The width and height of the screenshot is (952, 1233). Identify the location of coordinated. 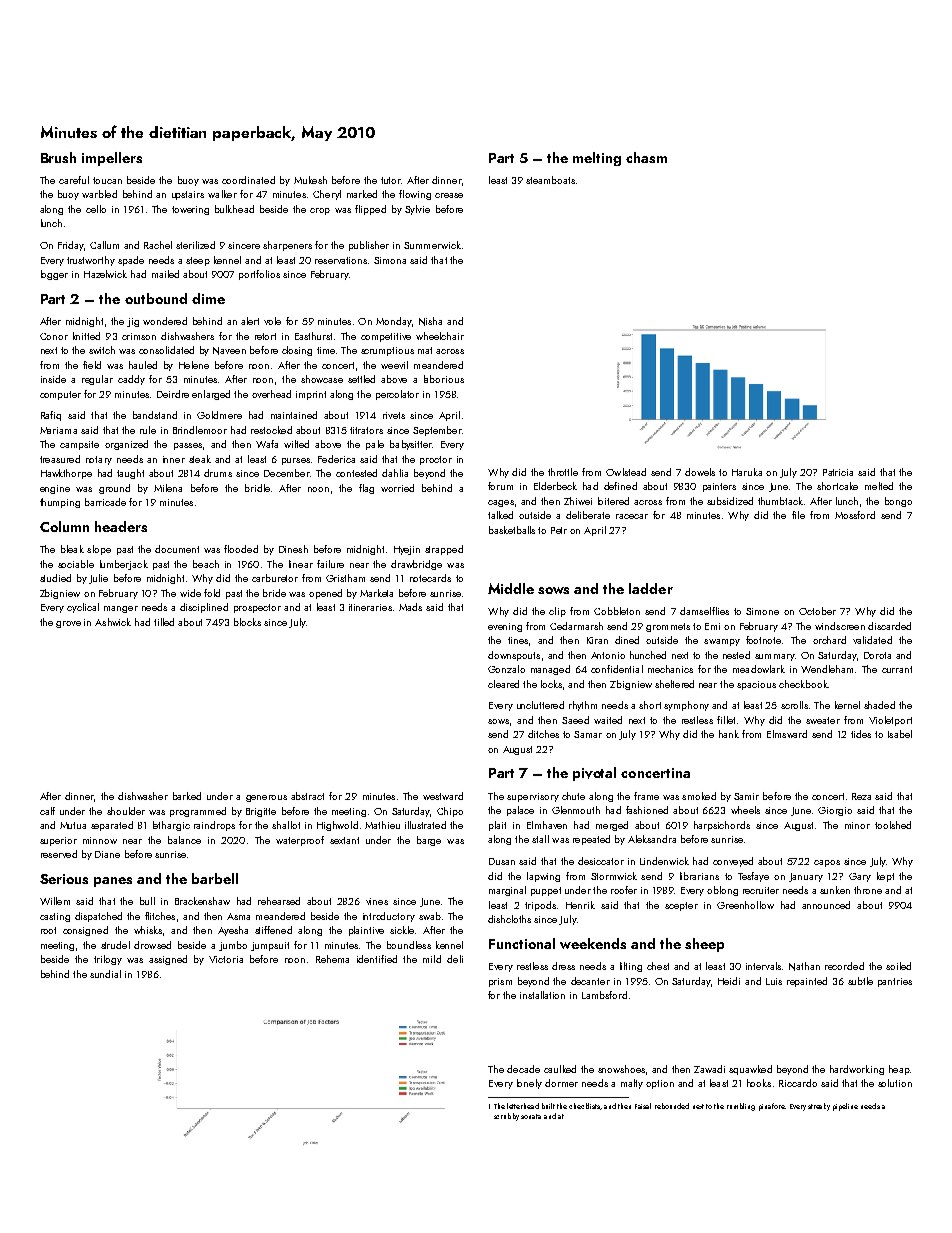
(248, 180).
